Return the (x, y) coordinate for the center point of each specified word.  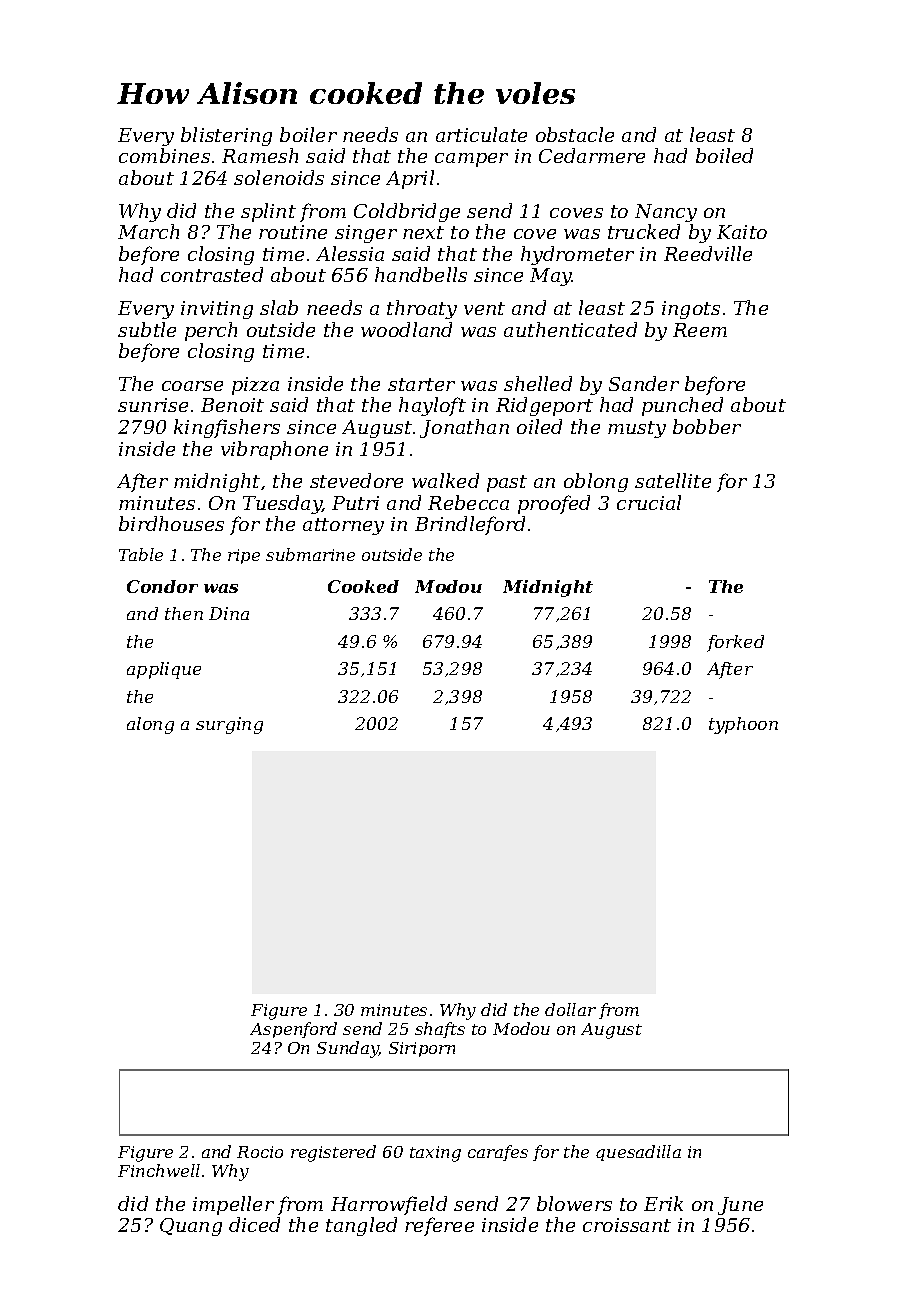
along (150, 725)
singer (366, 234)
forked (735, 643)
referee (439, 1226)
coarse (192, 386)
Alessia (350, 253)
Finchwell (159, 1170)
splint (268, 212)
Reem (700, 330)
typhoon (743, 725)
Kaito (742, 232)
